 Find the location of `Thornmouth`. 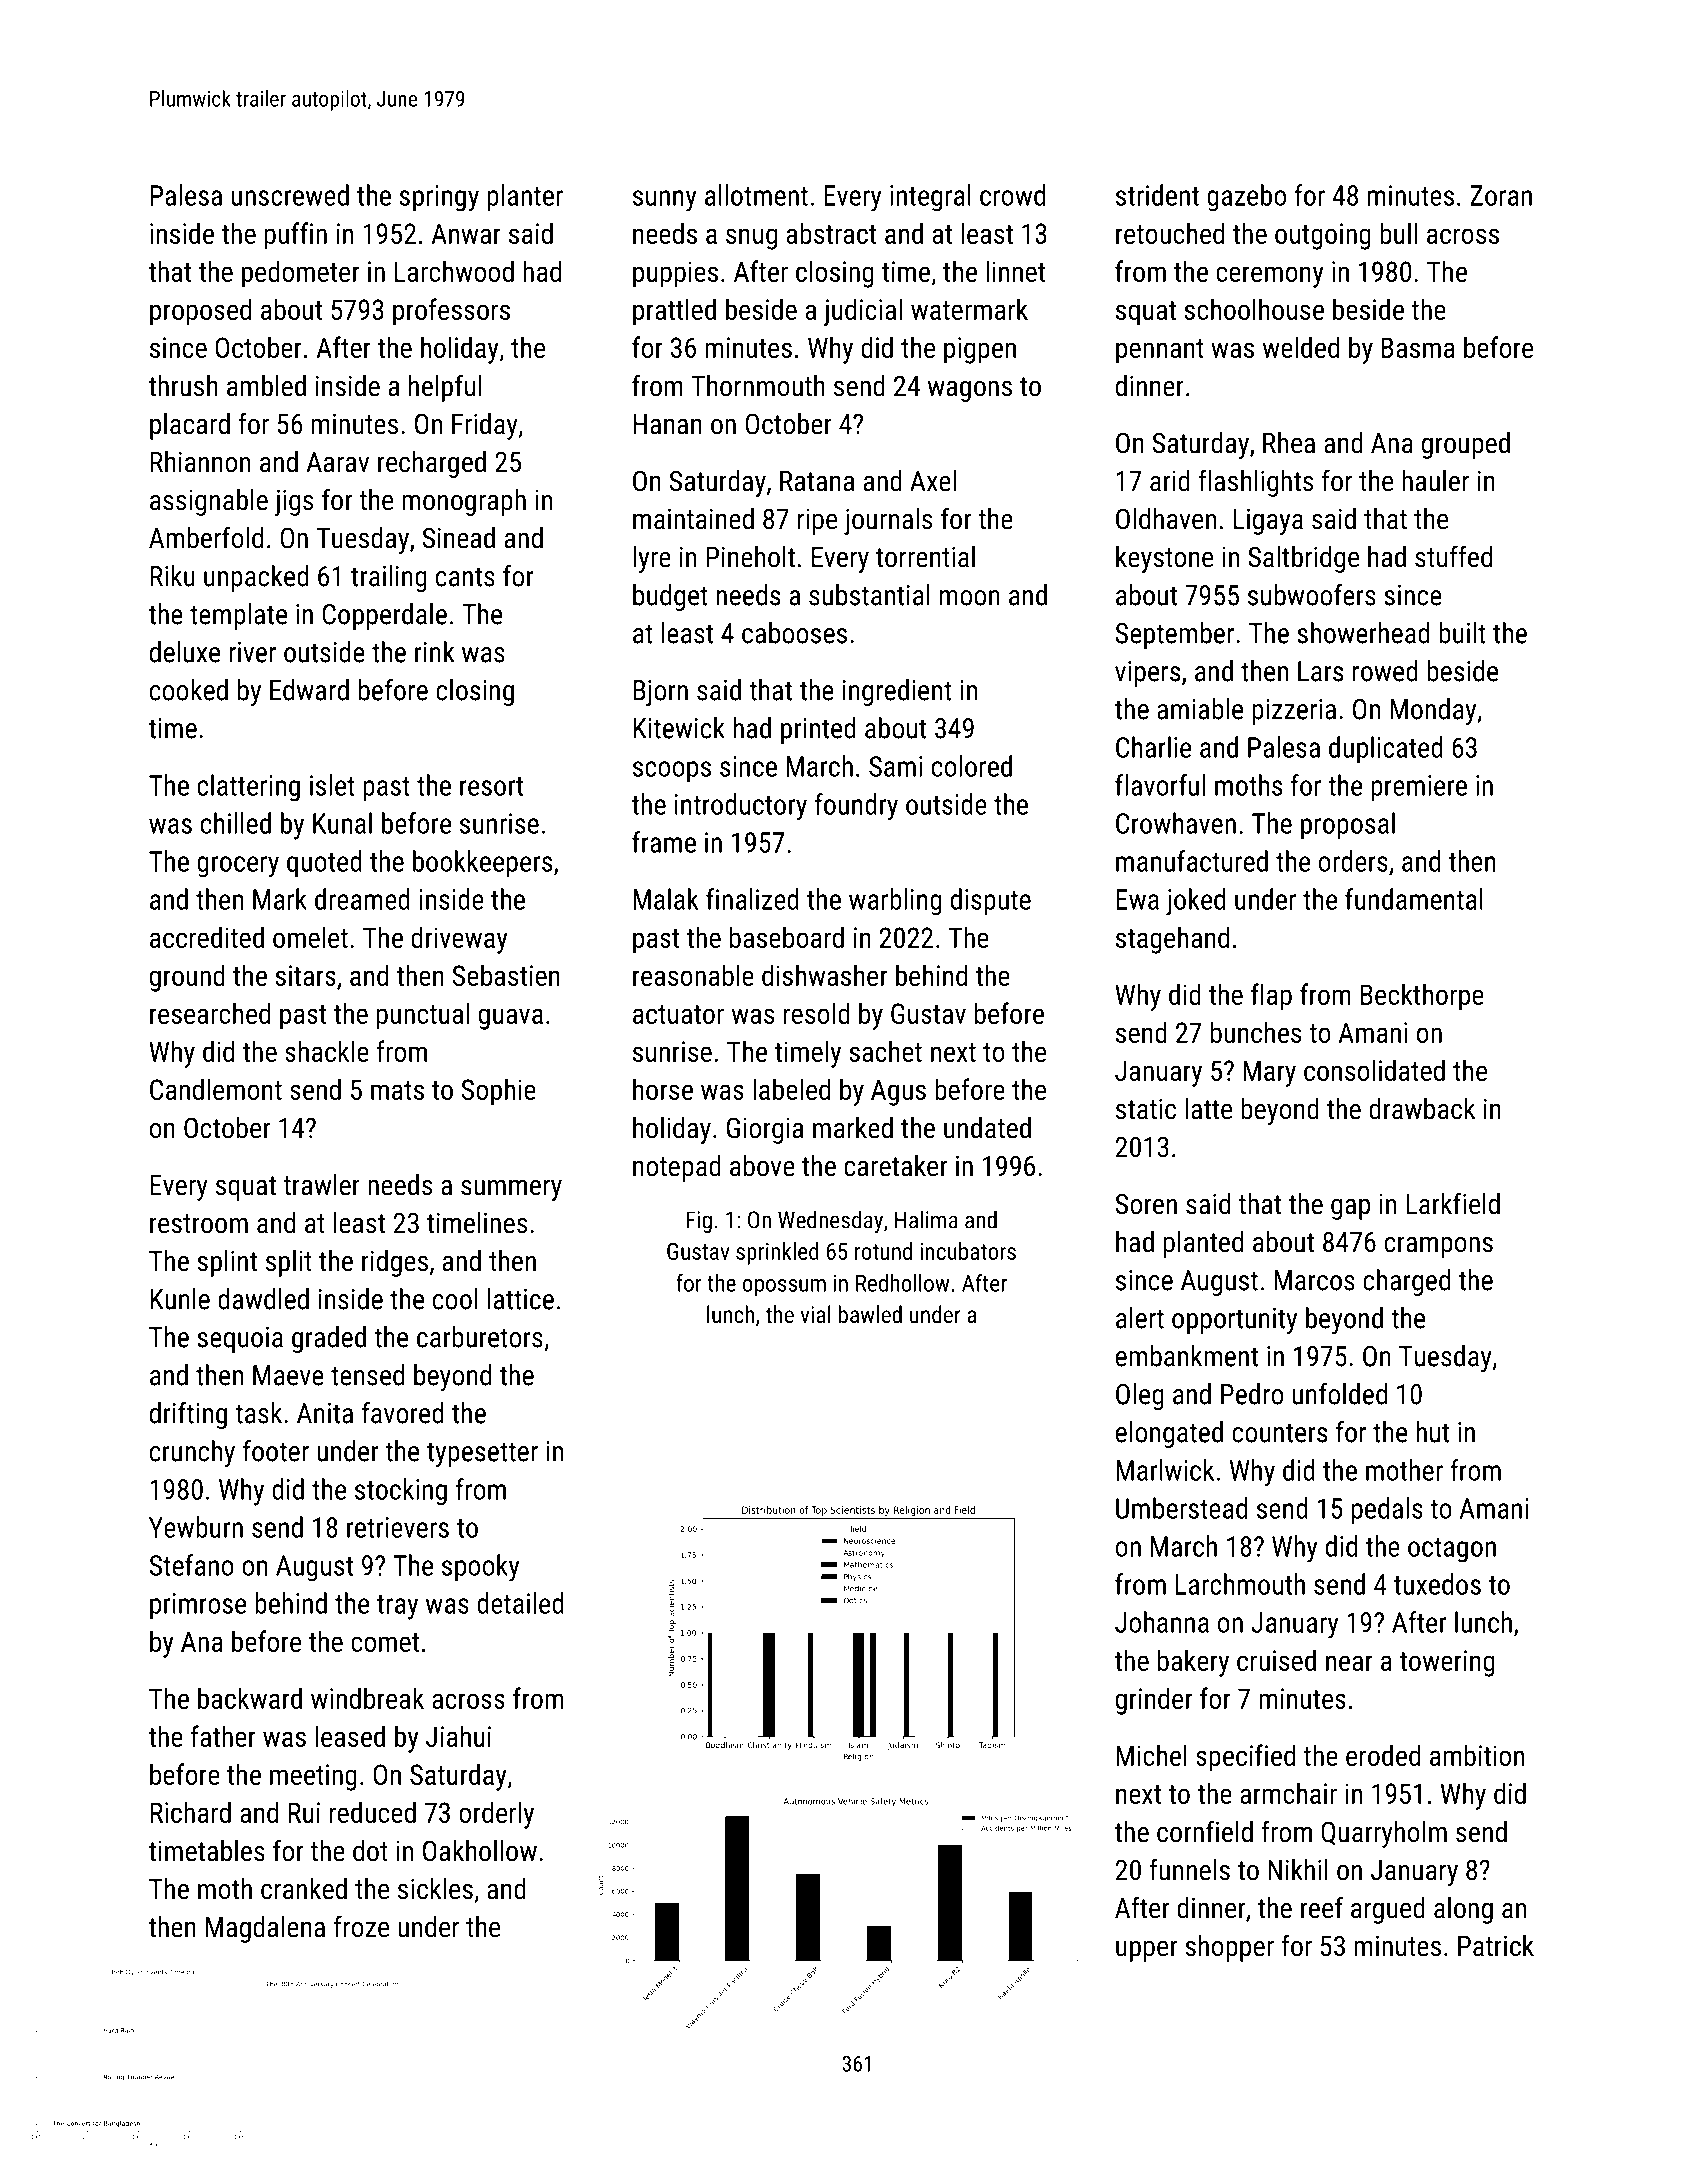

Thornmouth is located at coordinates (758, 386).
